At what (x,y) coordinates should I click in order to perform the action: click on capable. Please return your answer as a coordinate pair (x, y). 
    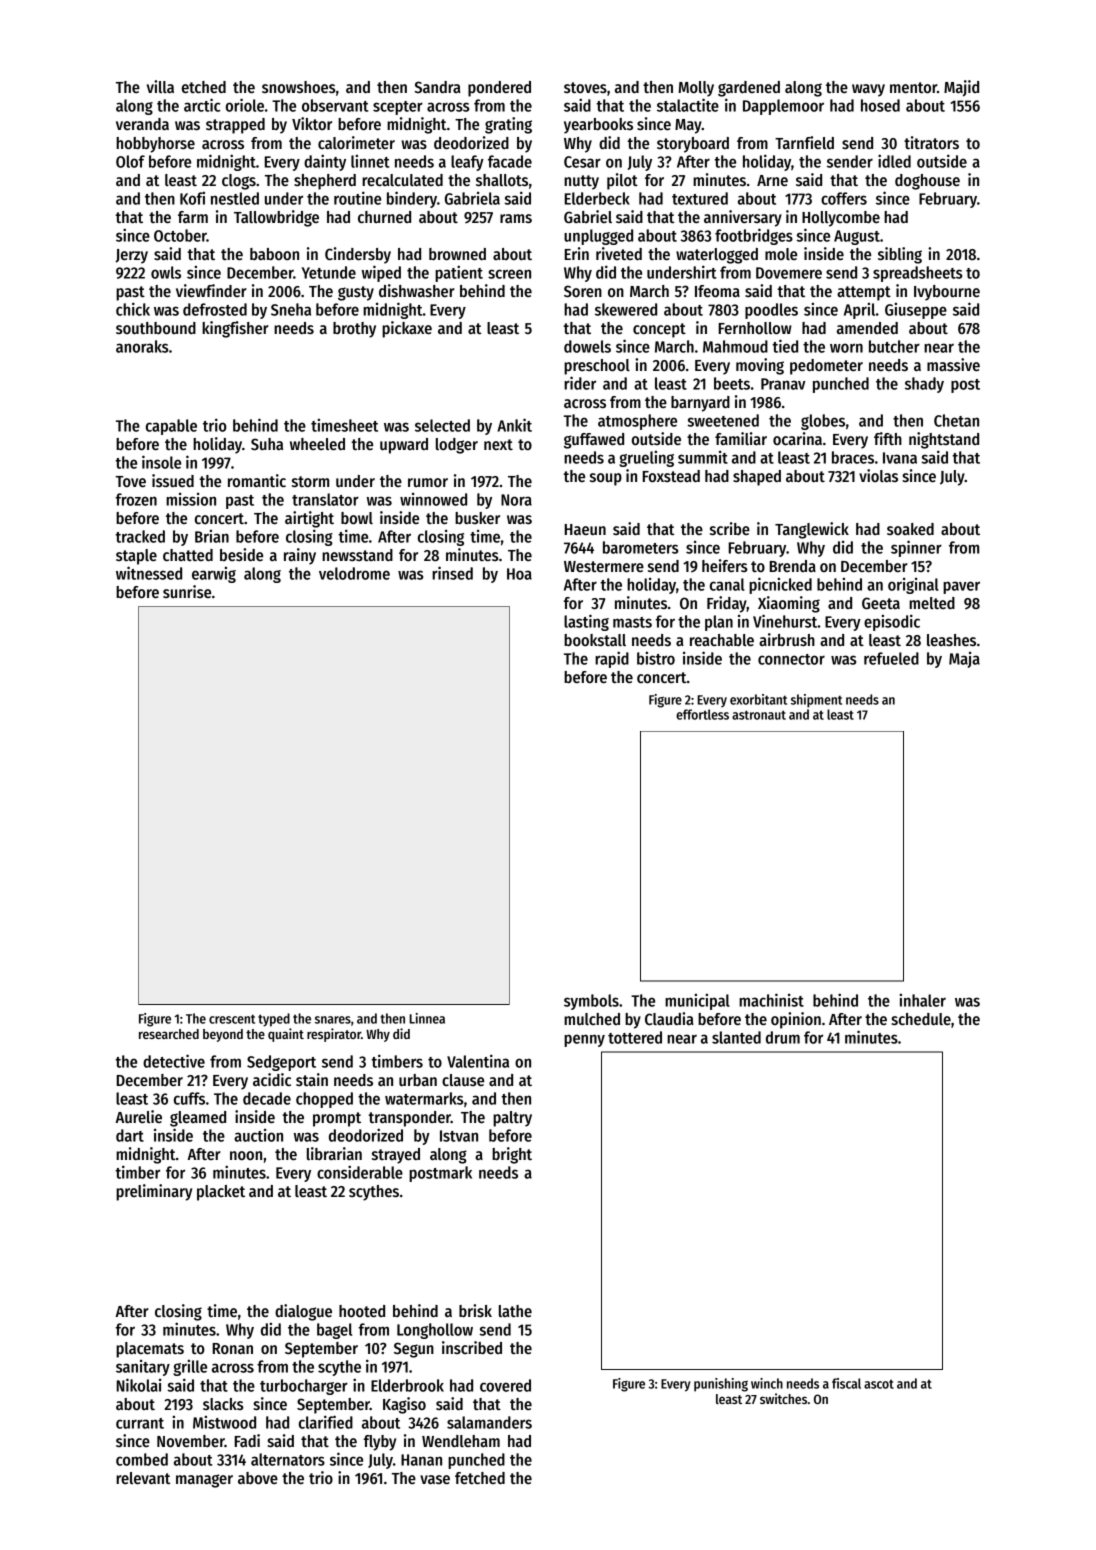
    Looking at the image, I should click on (171, 427).
